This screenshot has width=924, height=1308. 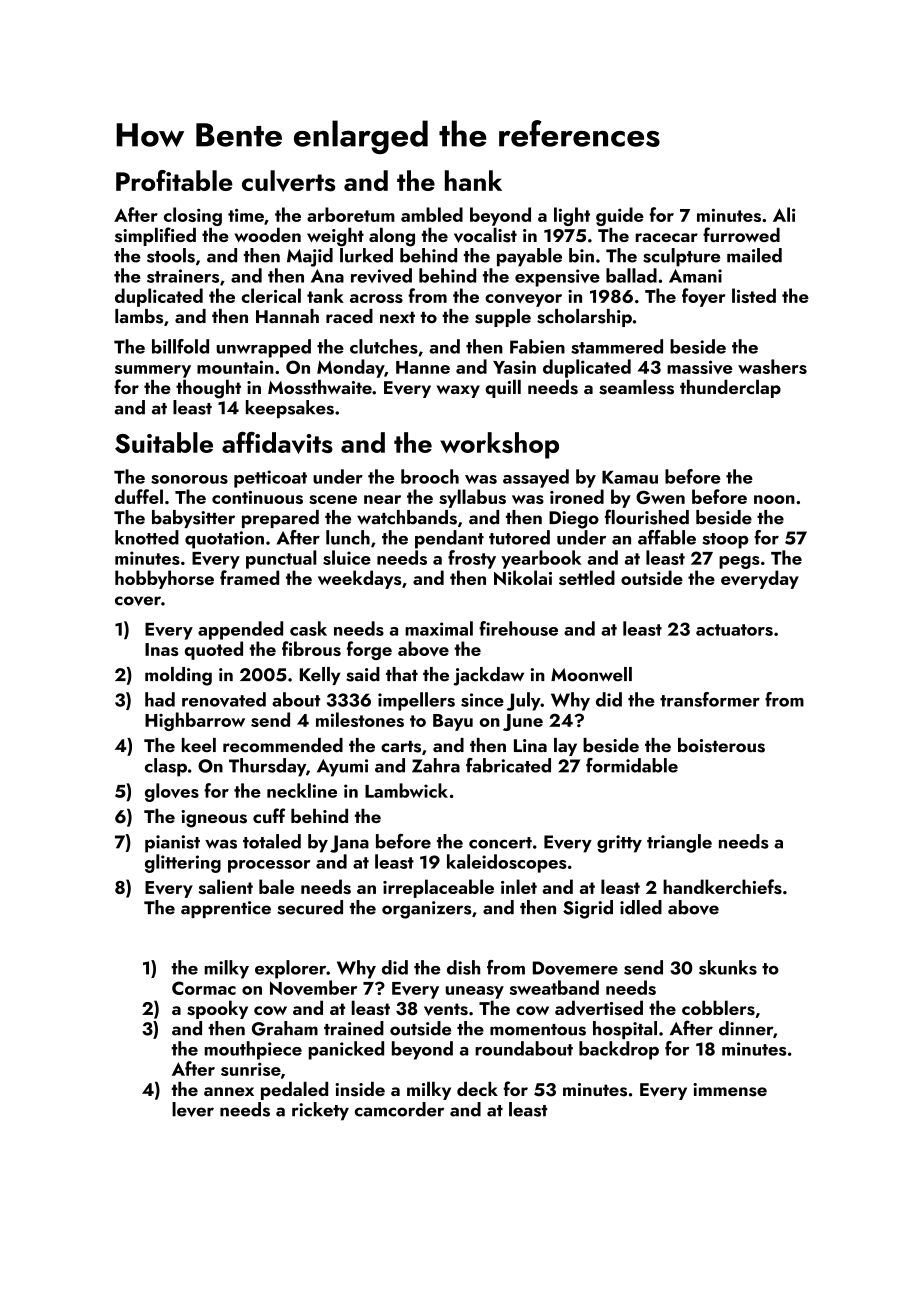 What do you see at coordinates (473, 180) in the screenshot?
I see `hank` at bounding box center [473, 180].
